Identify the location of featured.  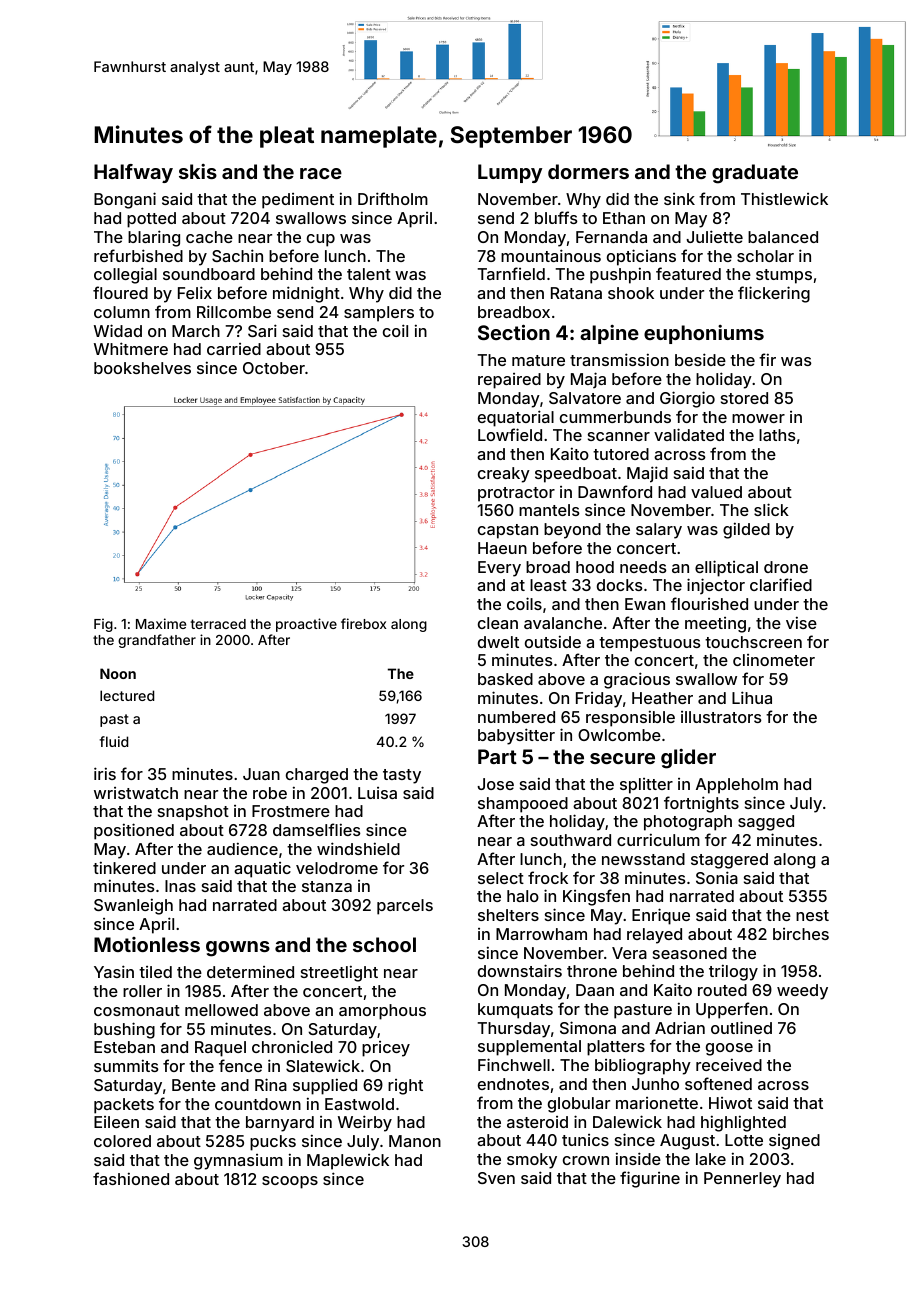
(688, 273).
